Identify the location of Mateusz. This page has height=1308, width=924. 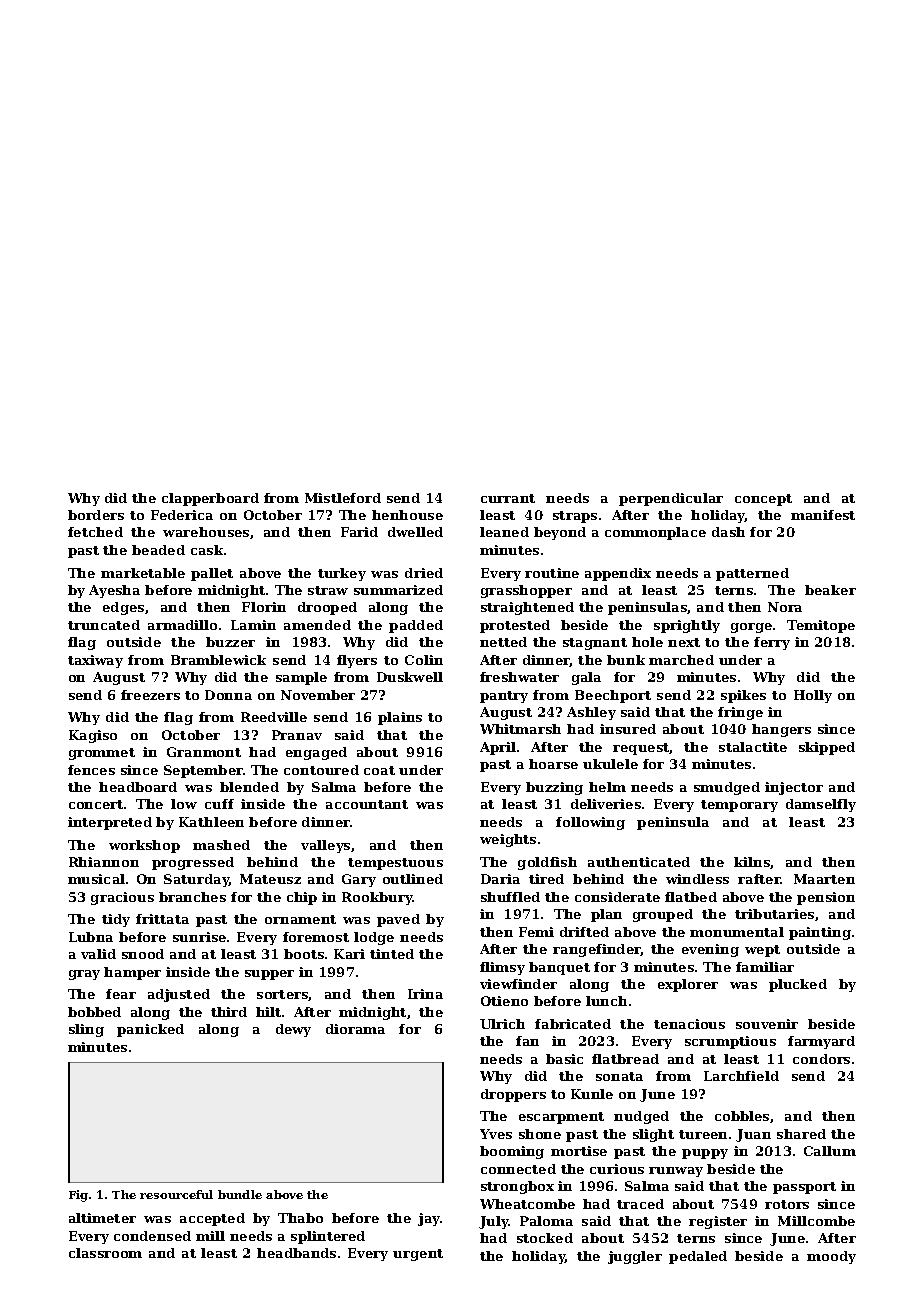
(270, 879).
